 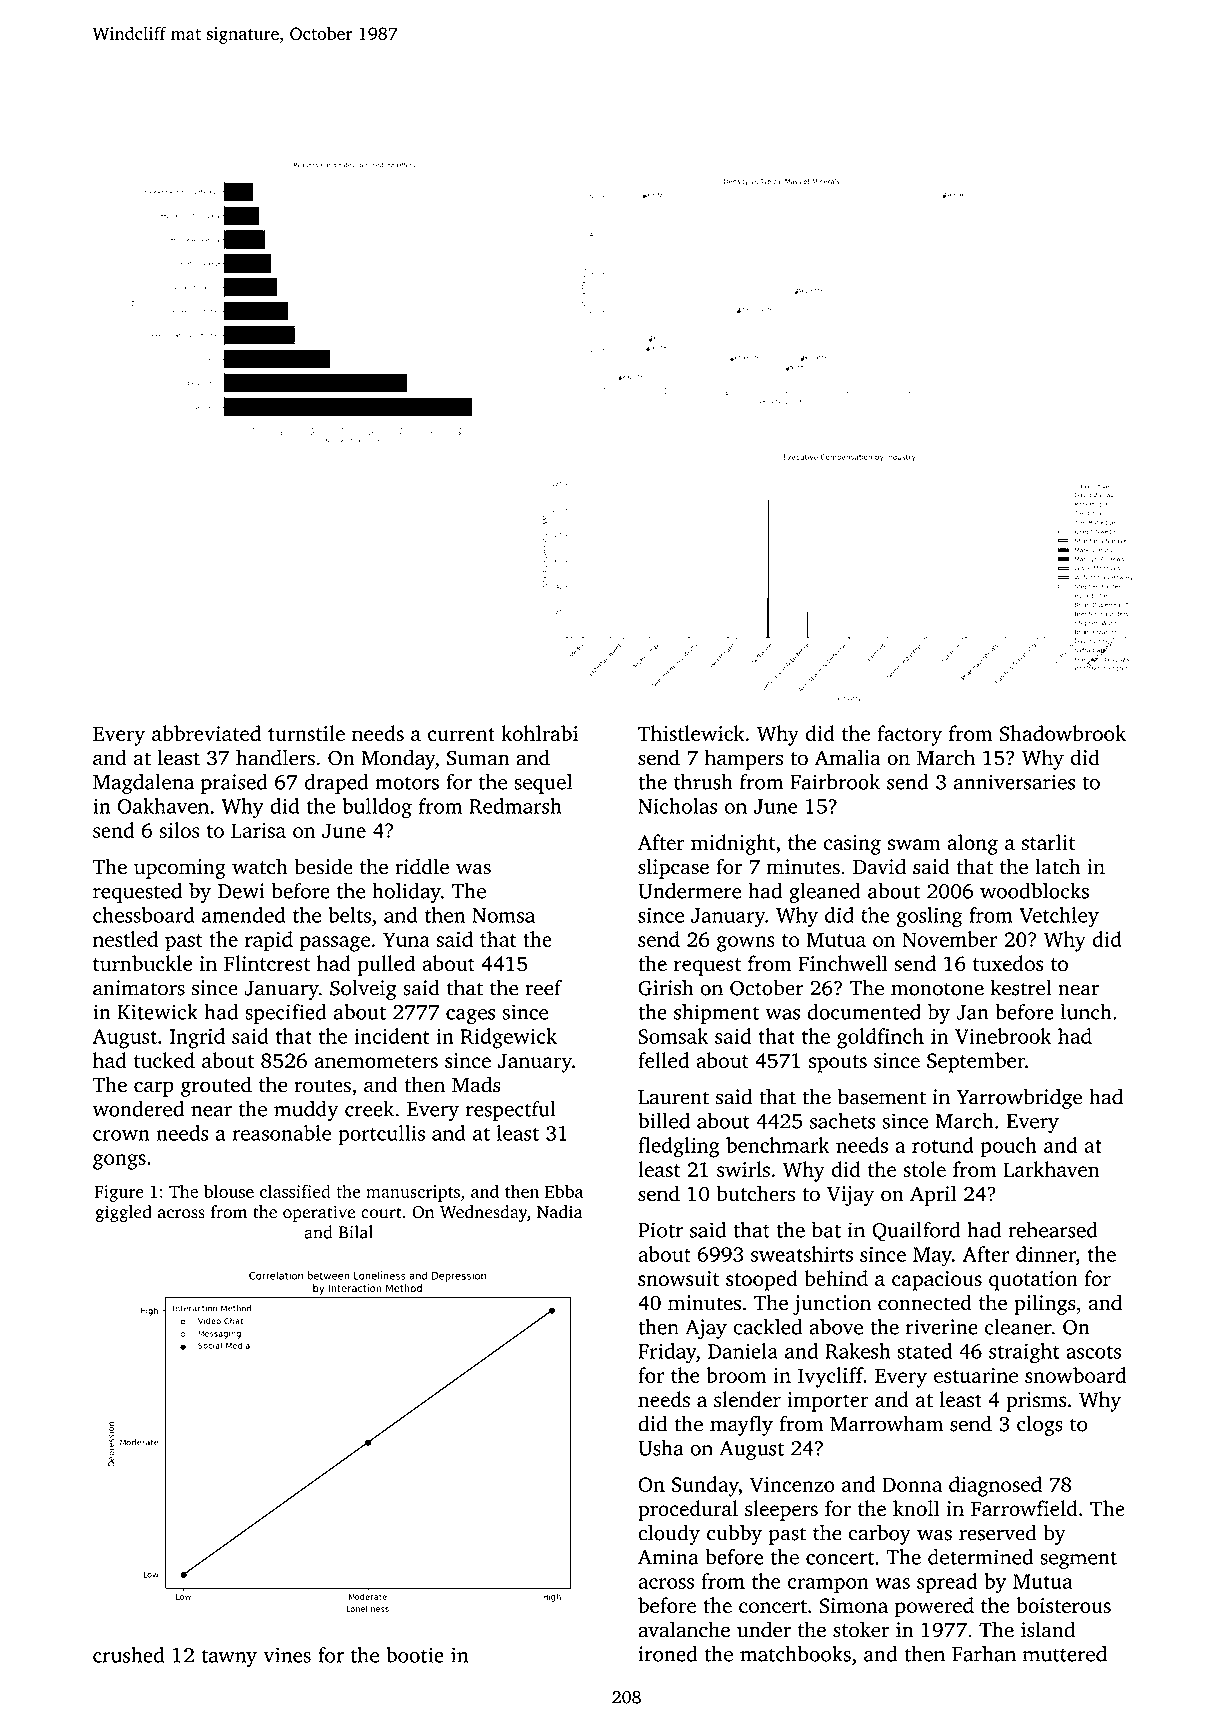 What do you see at coordinates (1048, 842) in the screenshot?
I see `starlit` at bounding box center [1048, 842].
